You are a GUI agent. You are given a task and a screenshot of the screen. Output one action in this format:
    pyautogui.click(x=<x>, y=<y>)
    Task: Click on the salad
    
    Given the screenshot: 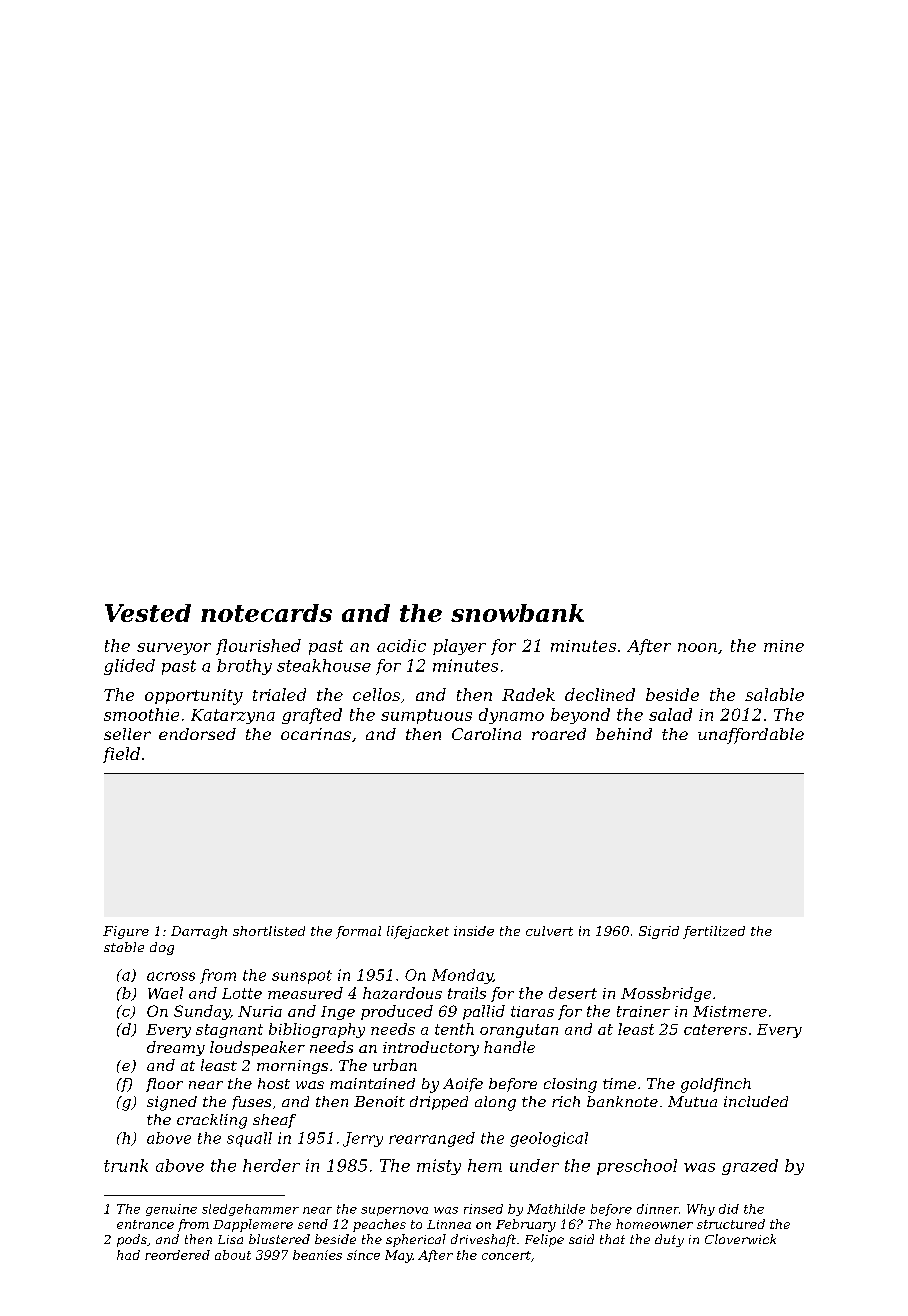 What is the action you would take?
    pyautogui.click(x=670, y=714)
